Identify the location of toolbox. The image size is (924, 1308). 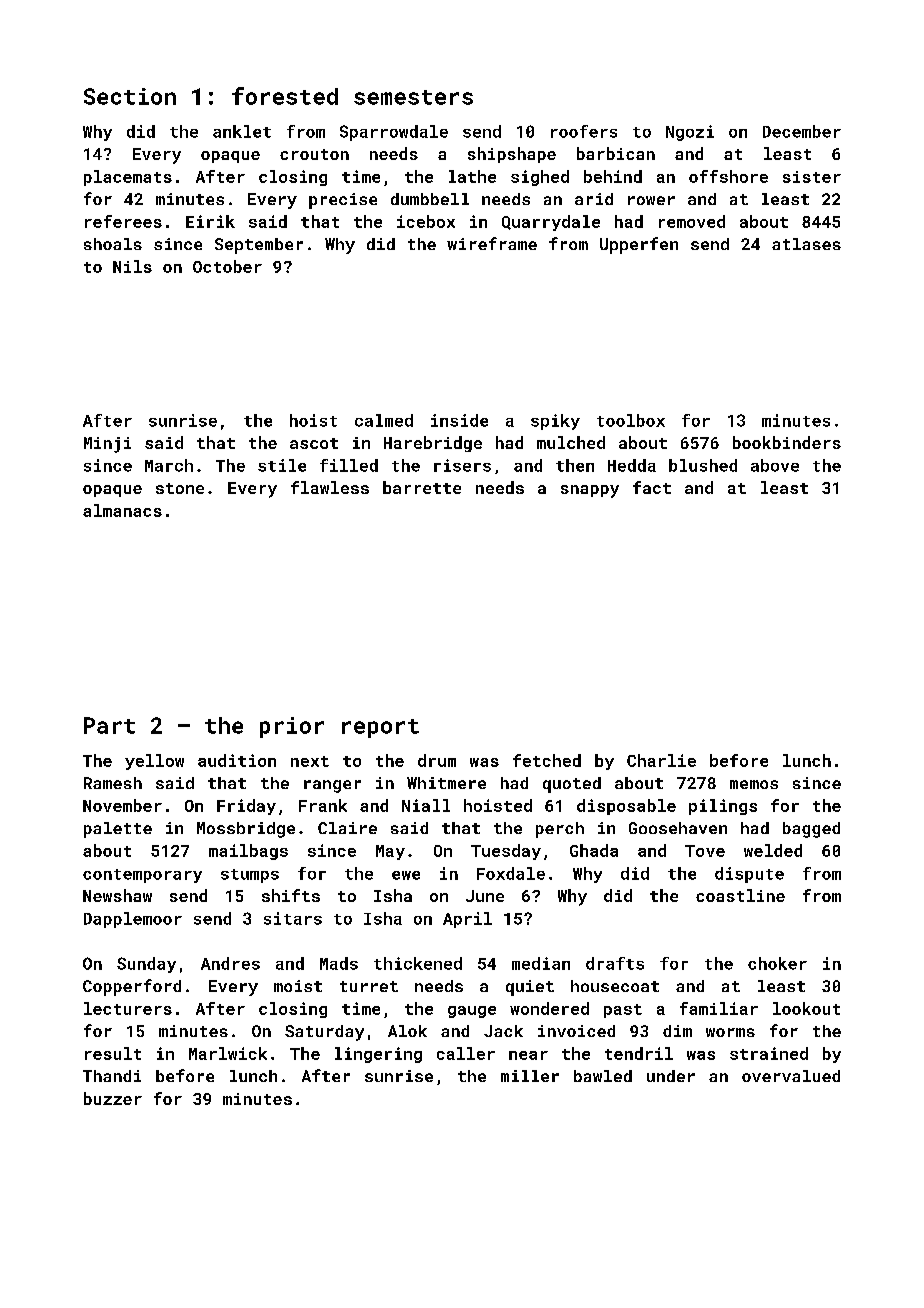
(631, 420).
